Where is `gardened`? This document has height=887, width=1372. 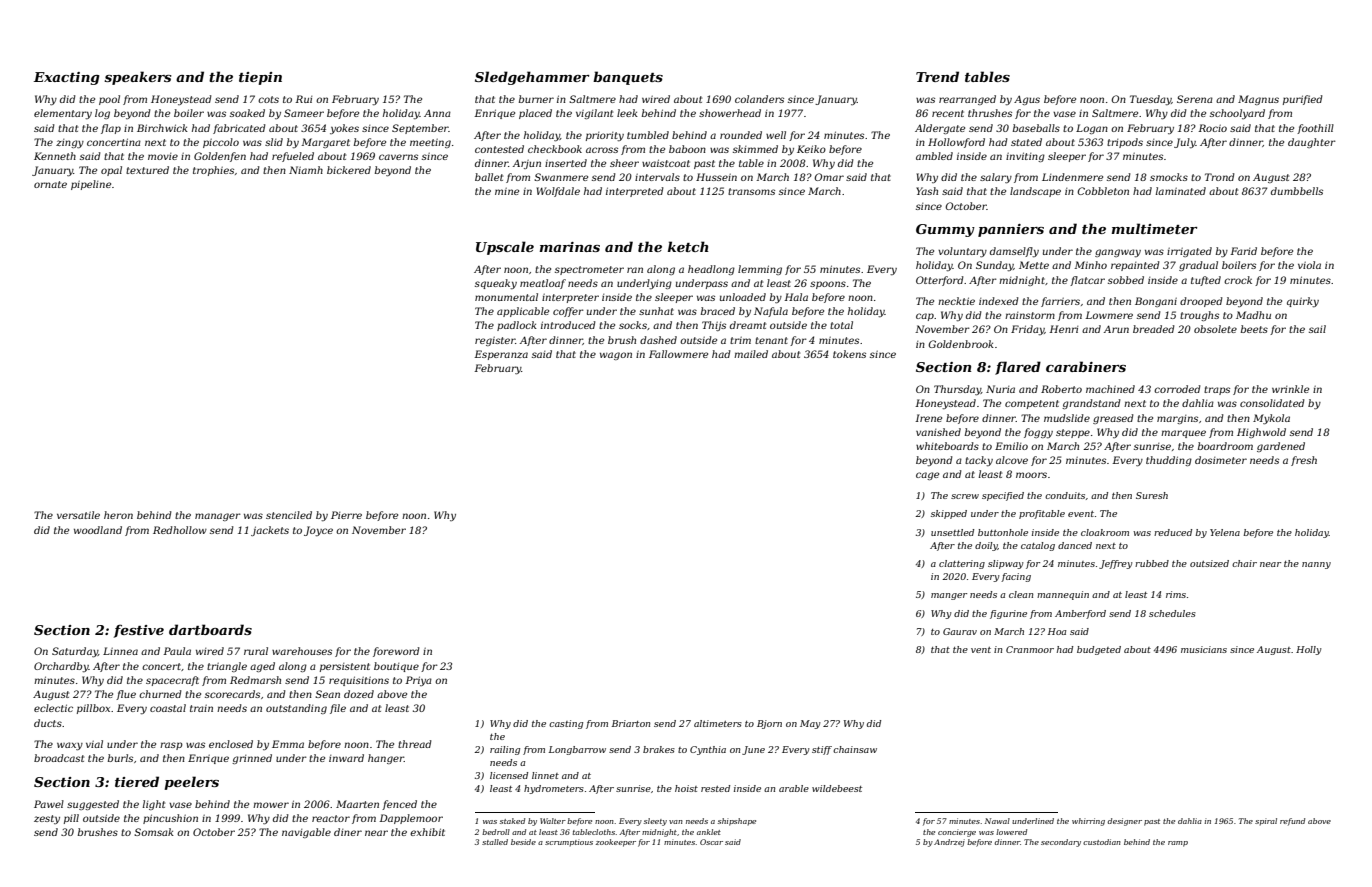
gardened is located at coordinates (1281, 447).
